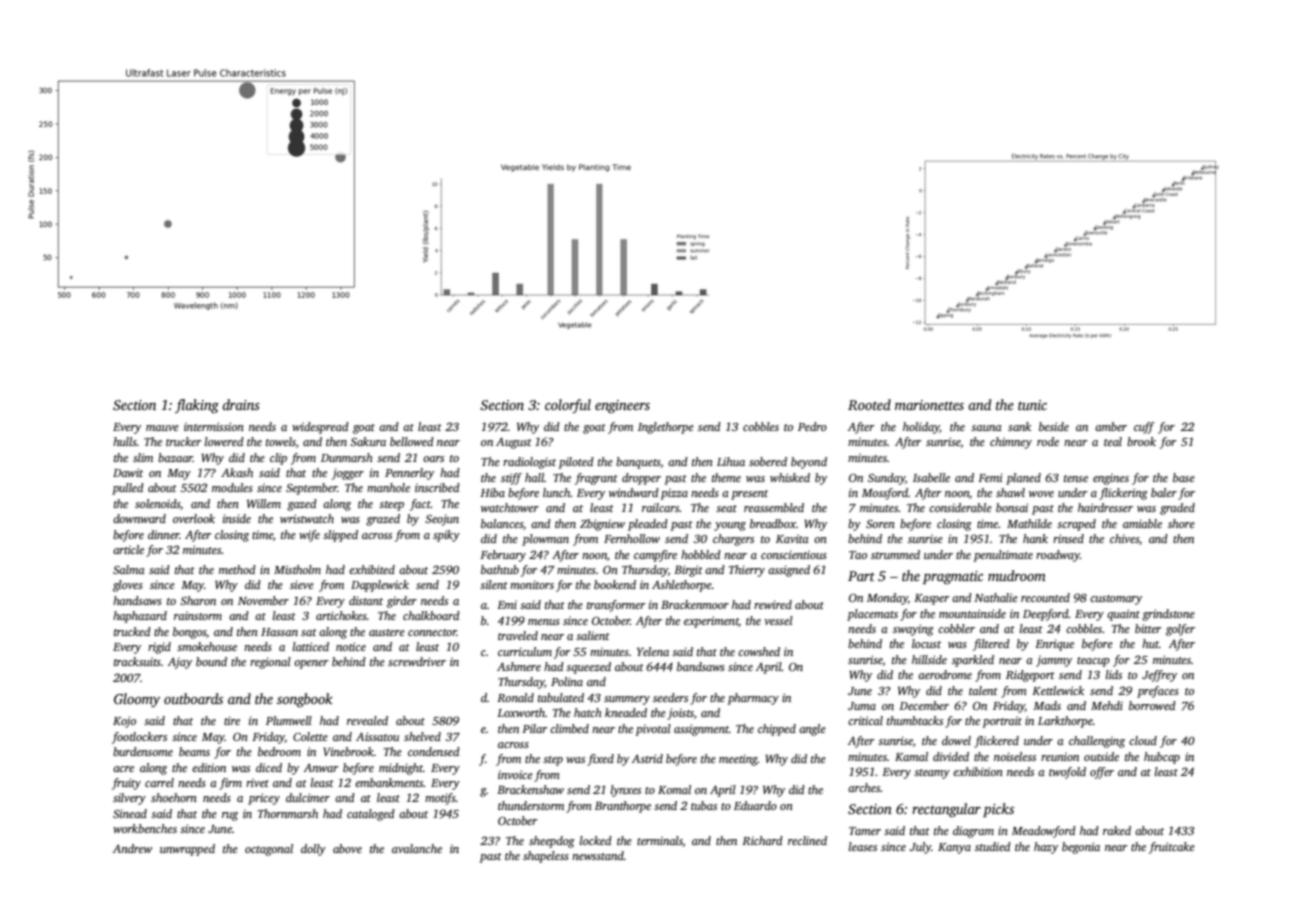 The width and height of the screenshot is (1308, 924). What do you see at coordinates (183, 441) in the screenshot?
I see `trucker` at bounding box center [183, 441].
